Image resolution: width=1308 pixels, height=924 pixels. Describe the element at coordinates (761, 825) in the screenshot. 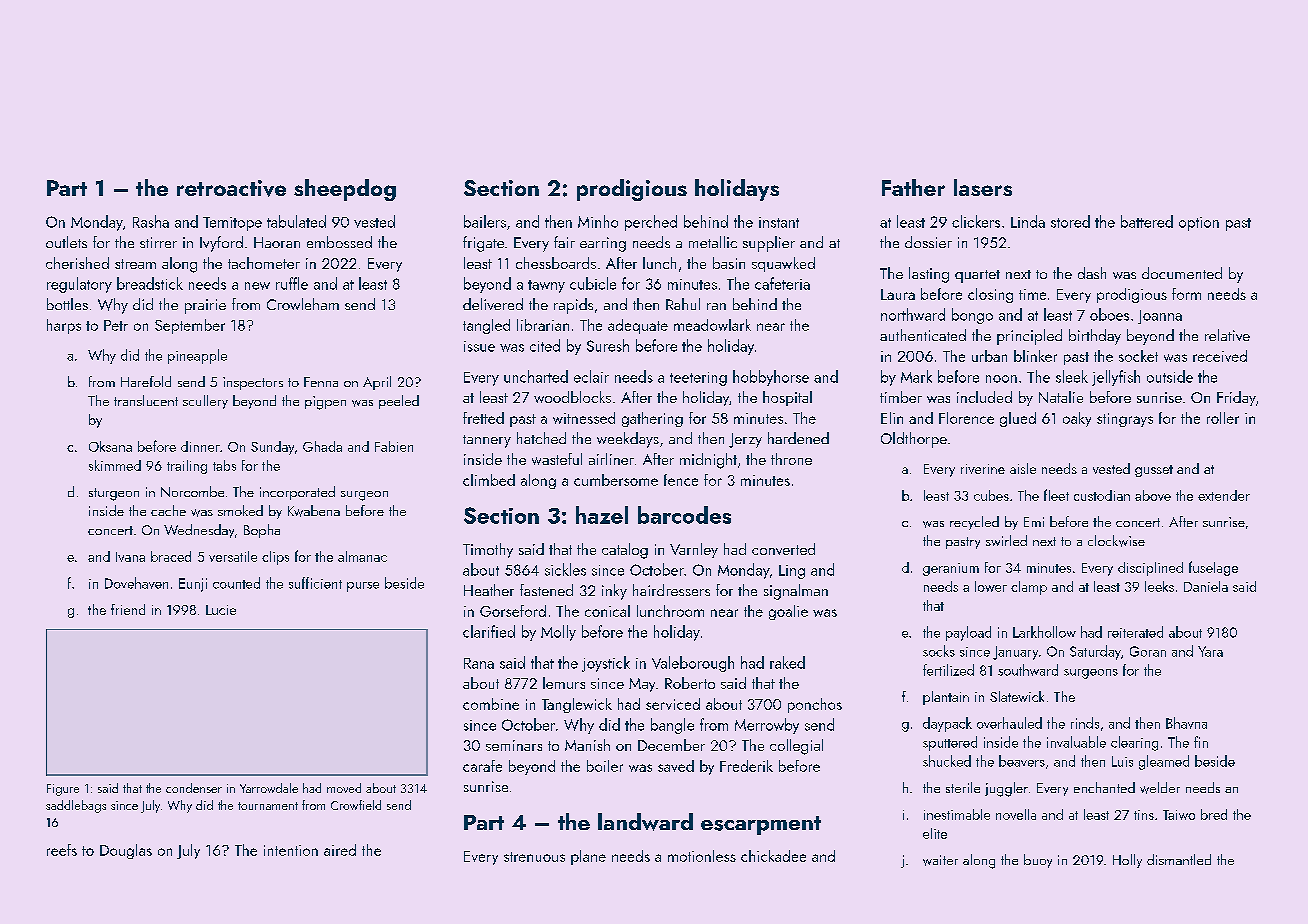

I see `escarpment` at that location.
